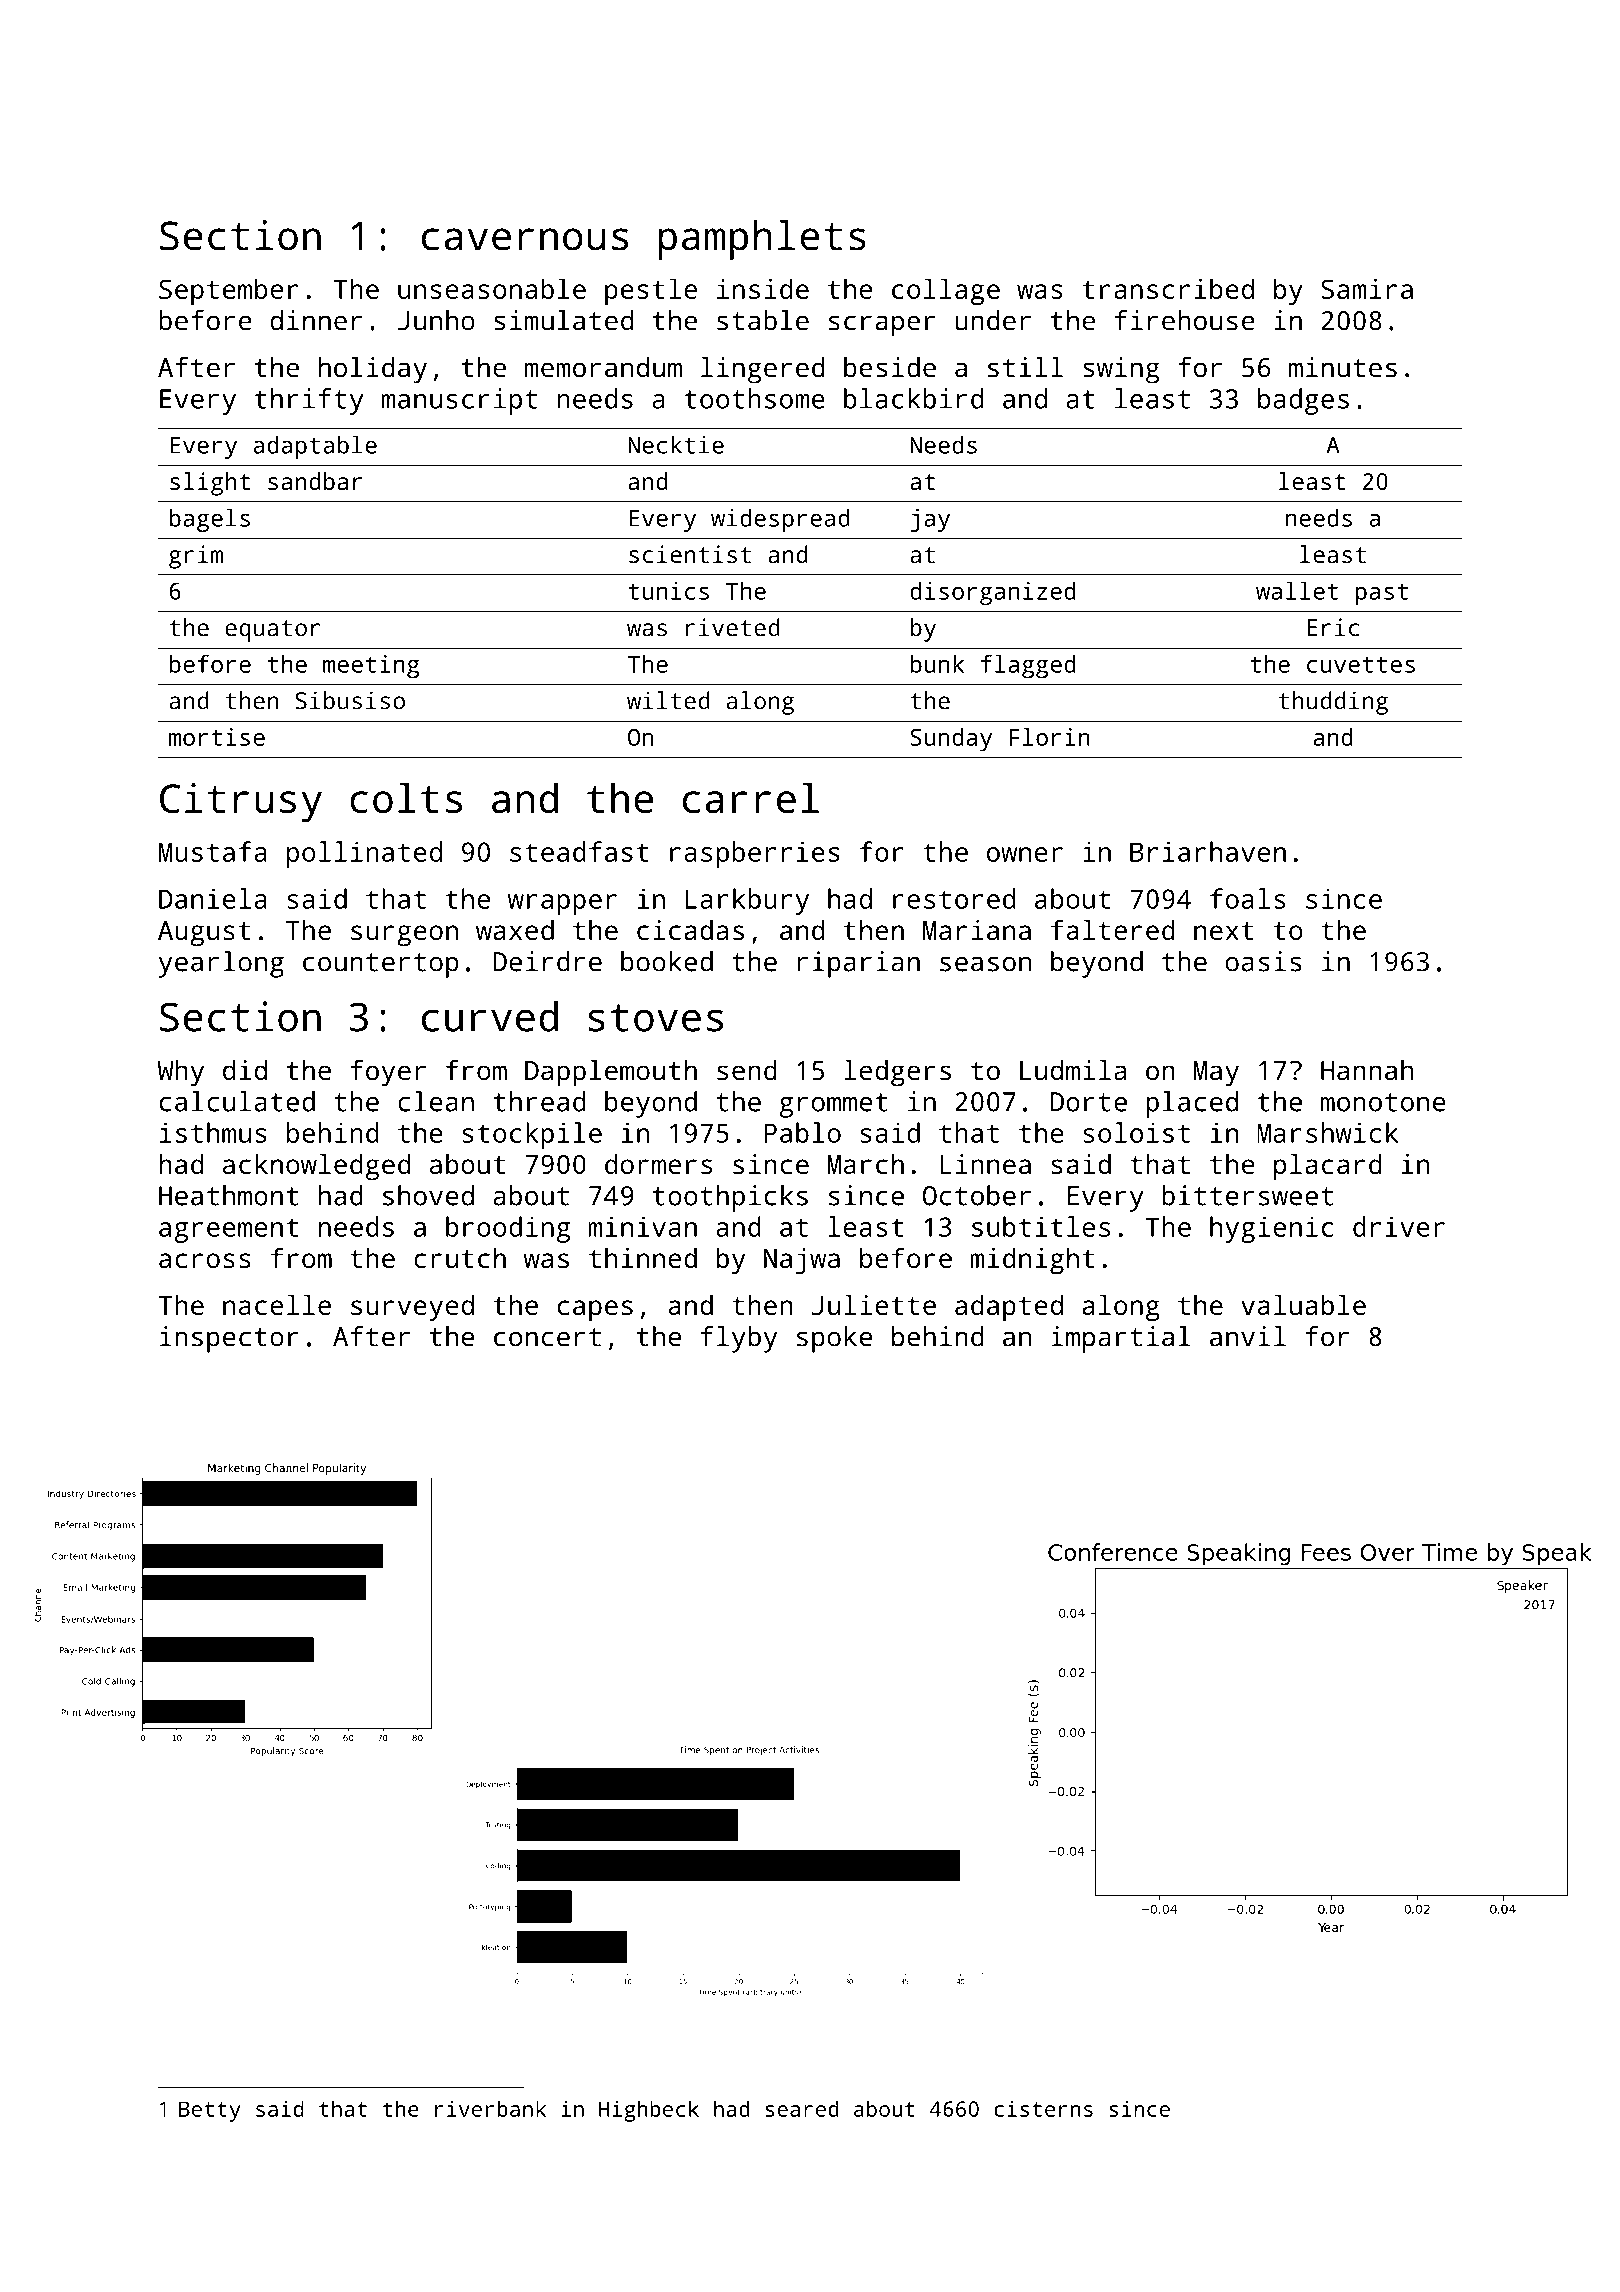  Describe the element at coordinates (525, 239) in the screenshot. I see `cavernous` at that location.
